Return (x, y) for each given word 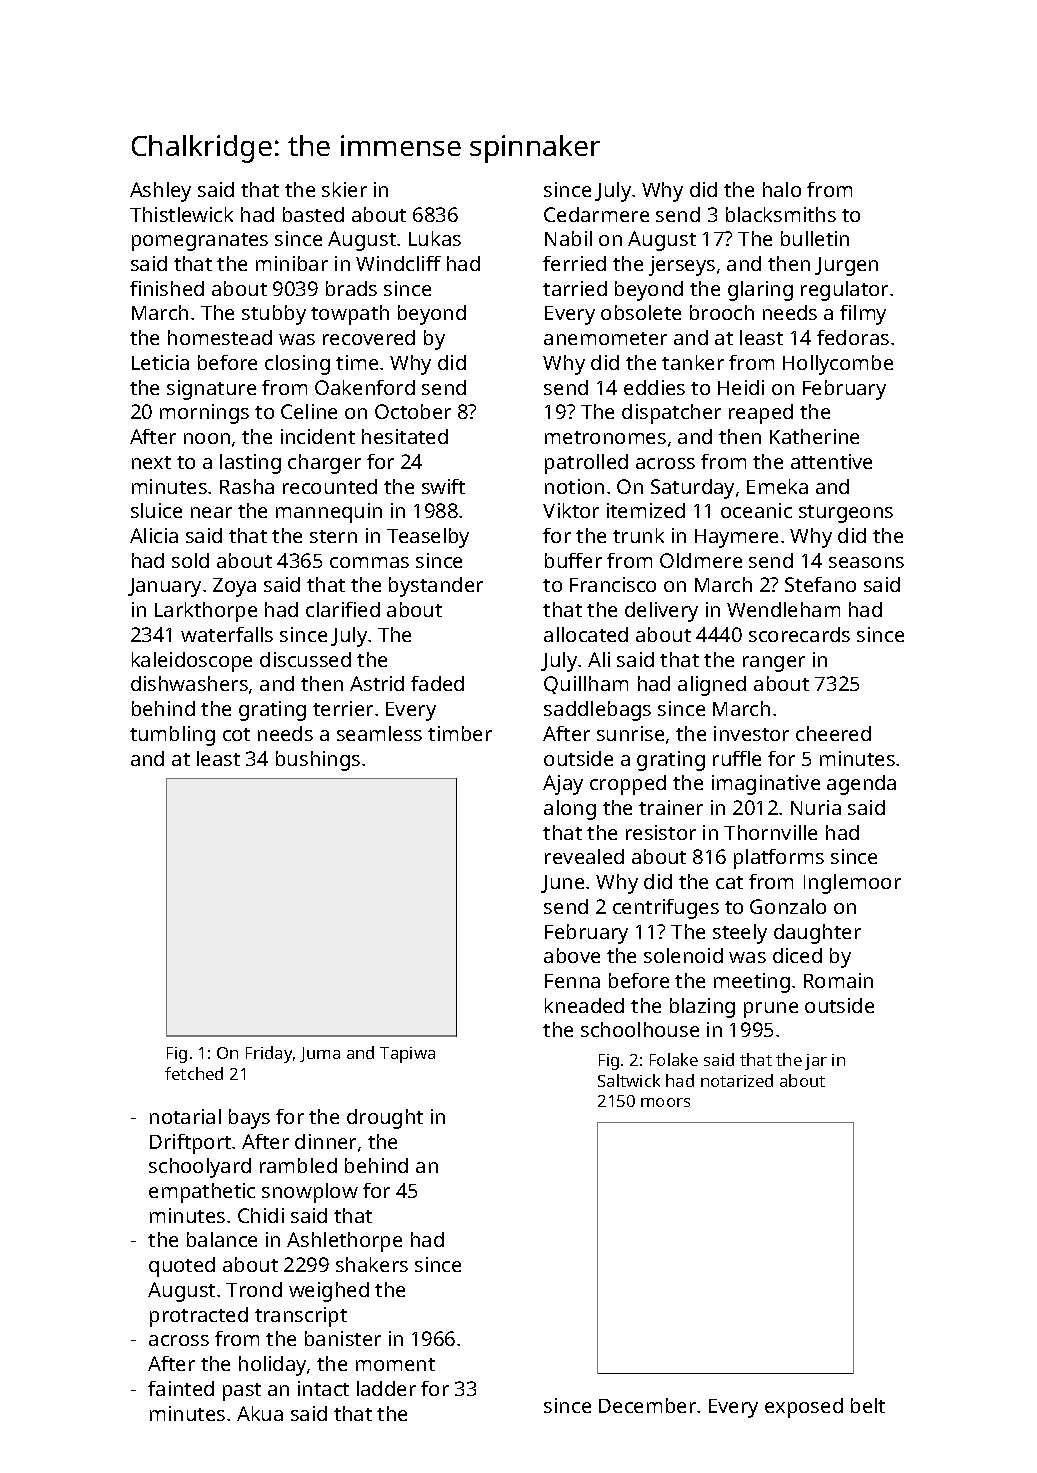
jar (816, 1062)
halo (782, 189)
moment (395, 1364)
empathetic (202, 1193)
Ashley (160, 192)
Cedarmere (596, 214)
